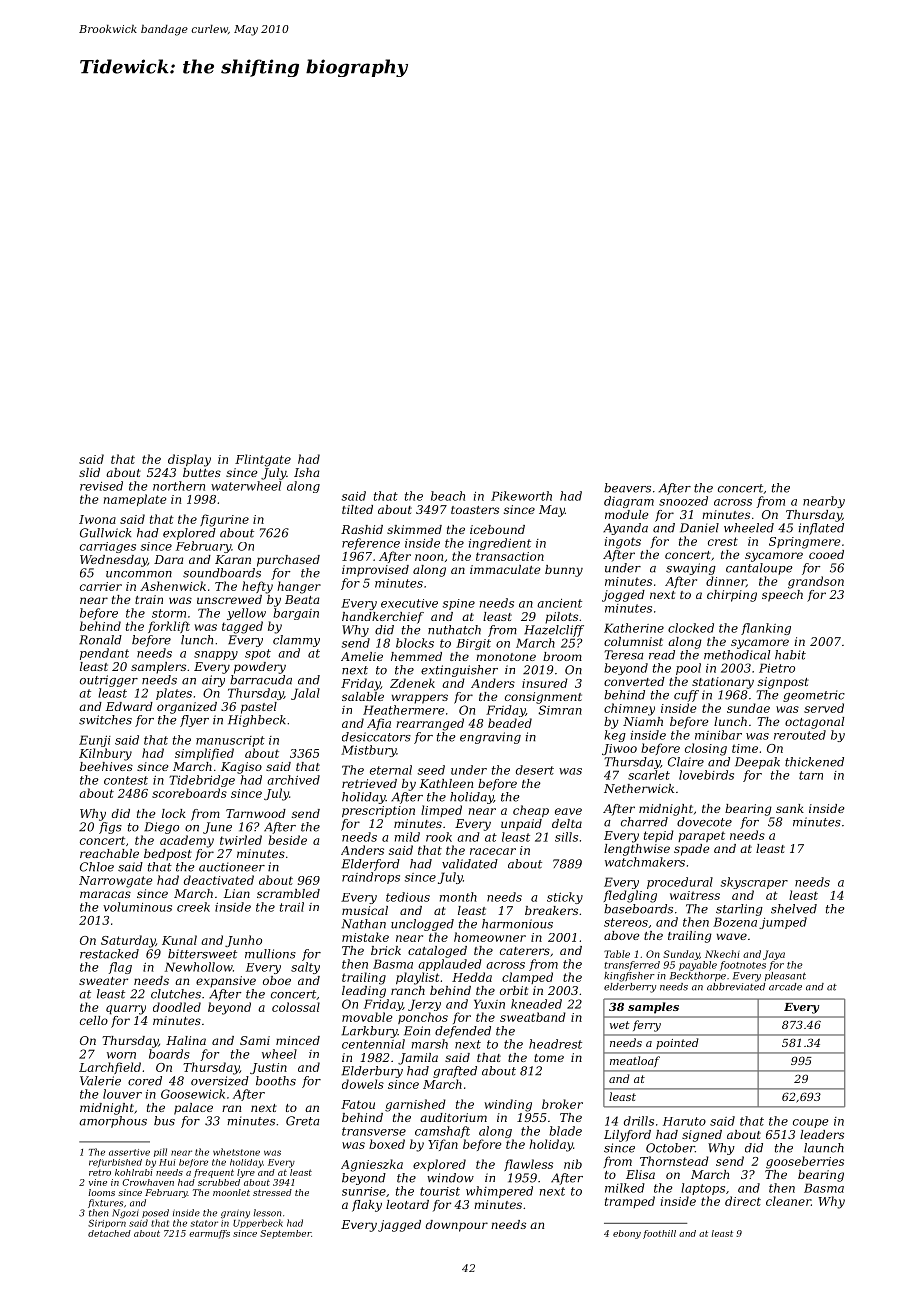 The width and height of the document is (924, 1308). I want to click on playlist, so click(418, 978).
